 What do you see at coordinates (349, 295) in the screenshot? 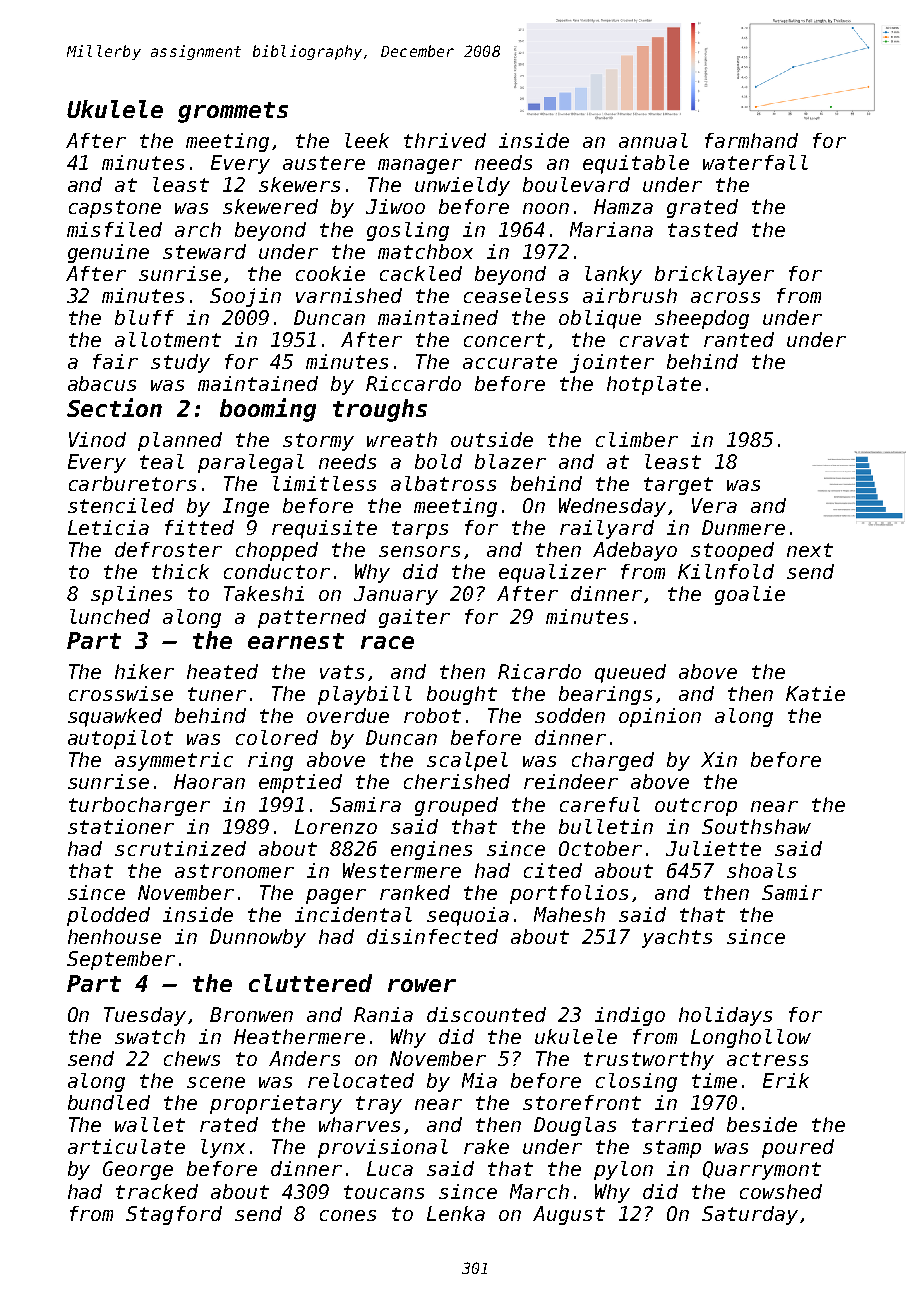
I see `varnished` at bounding box center [349, 295].
